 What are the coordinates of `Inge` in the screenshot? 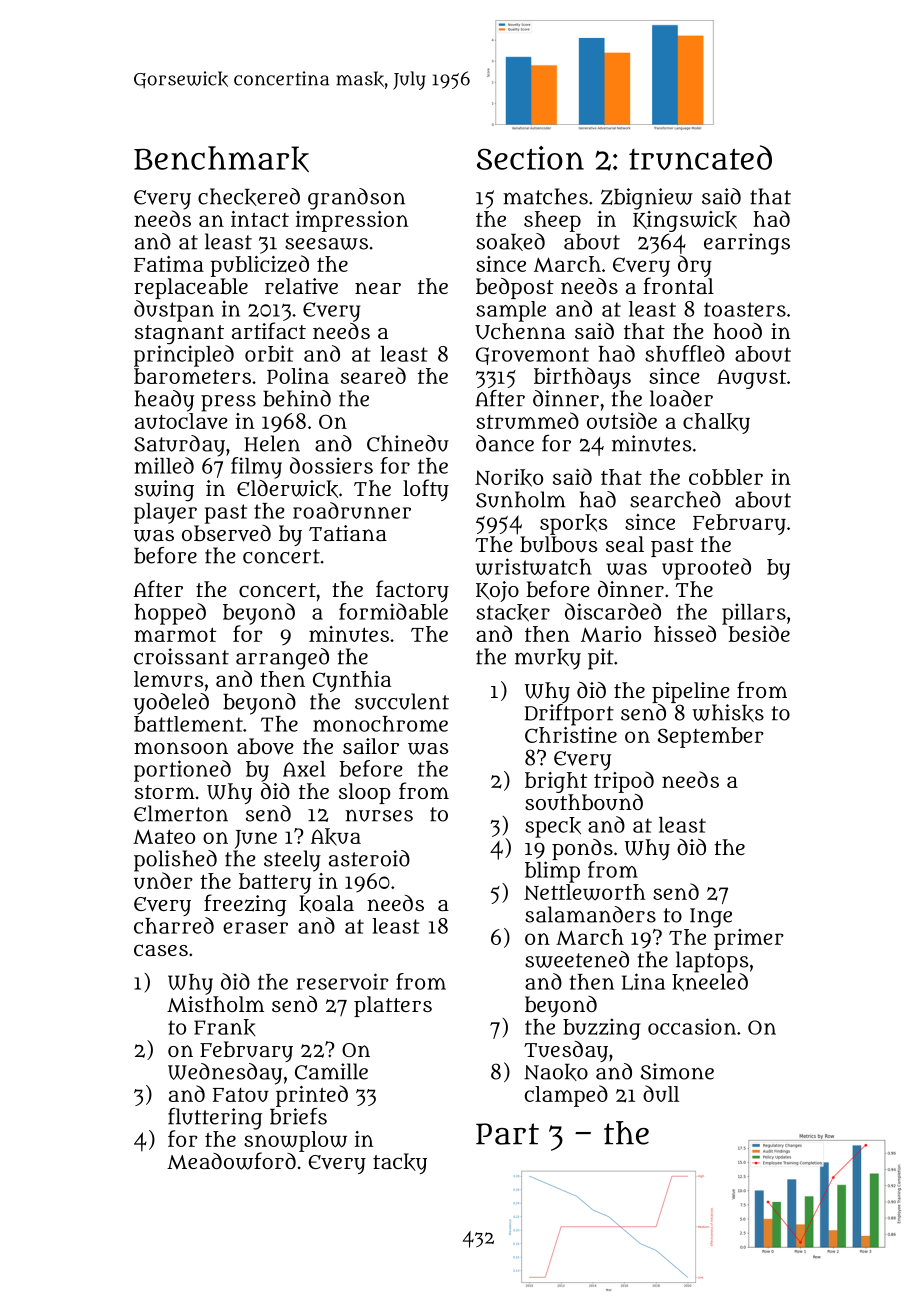 It's located at (711, 918).
